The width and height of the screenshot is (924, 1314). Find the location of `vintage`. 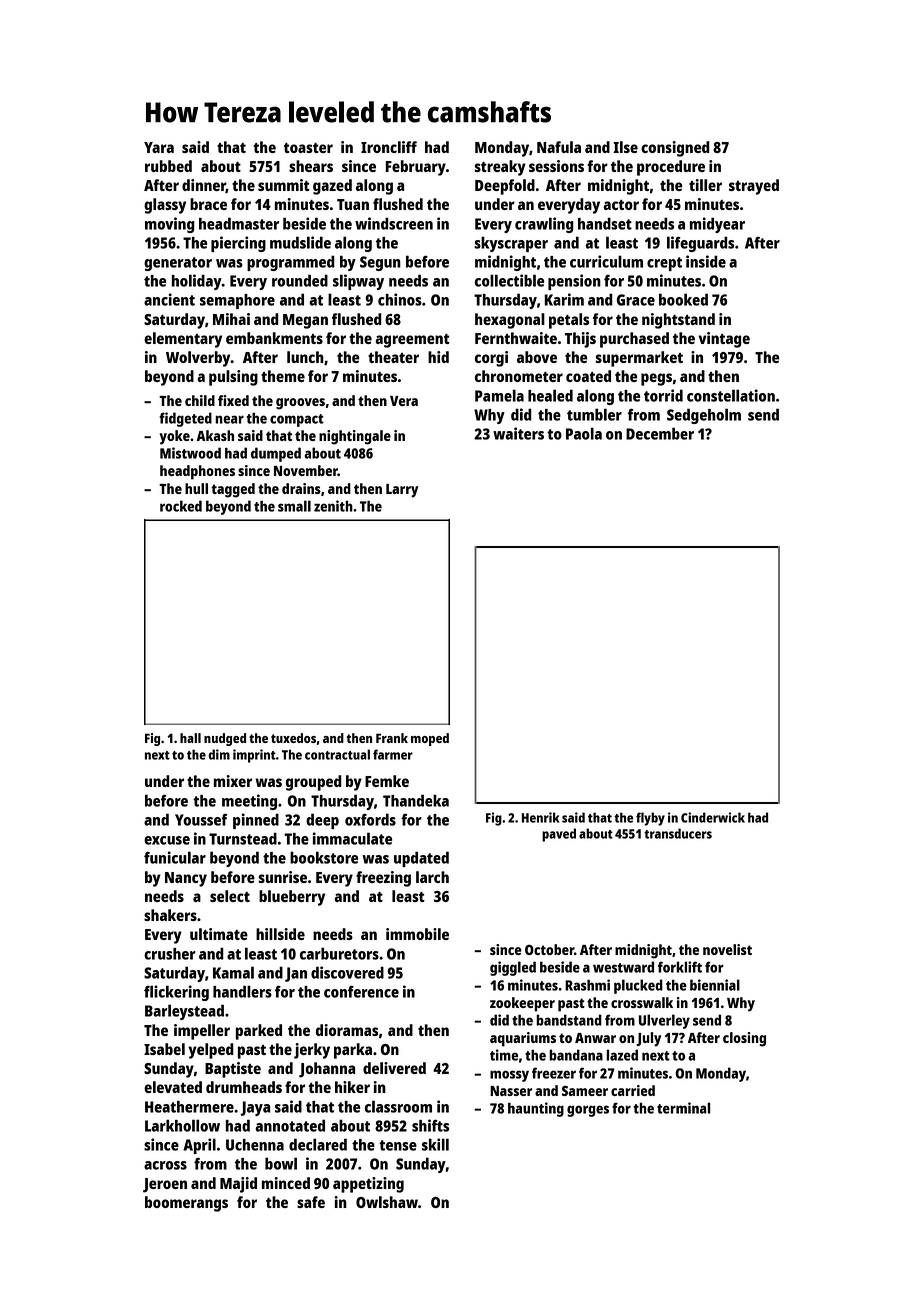

vintage is located at coordinates (724, 340).
